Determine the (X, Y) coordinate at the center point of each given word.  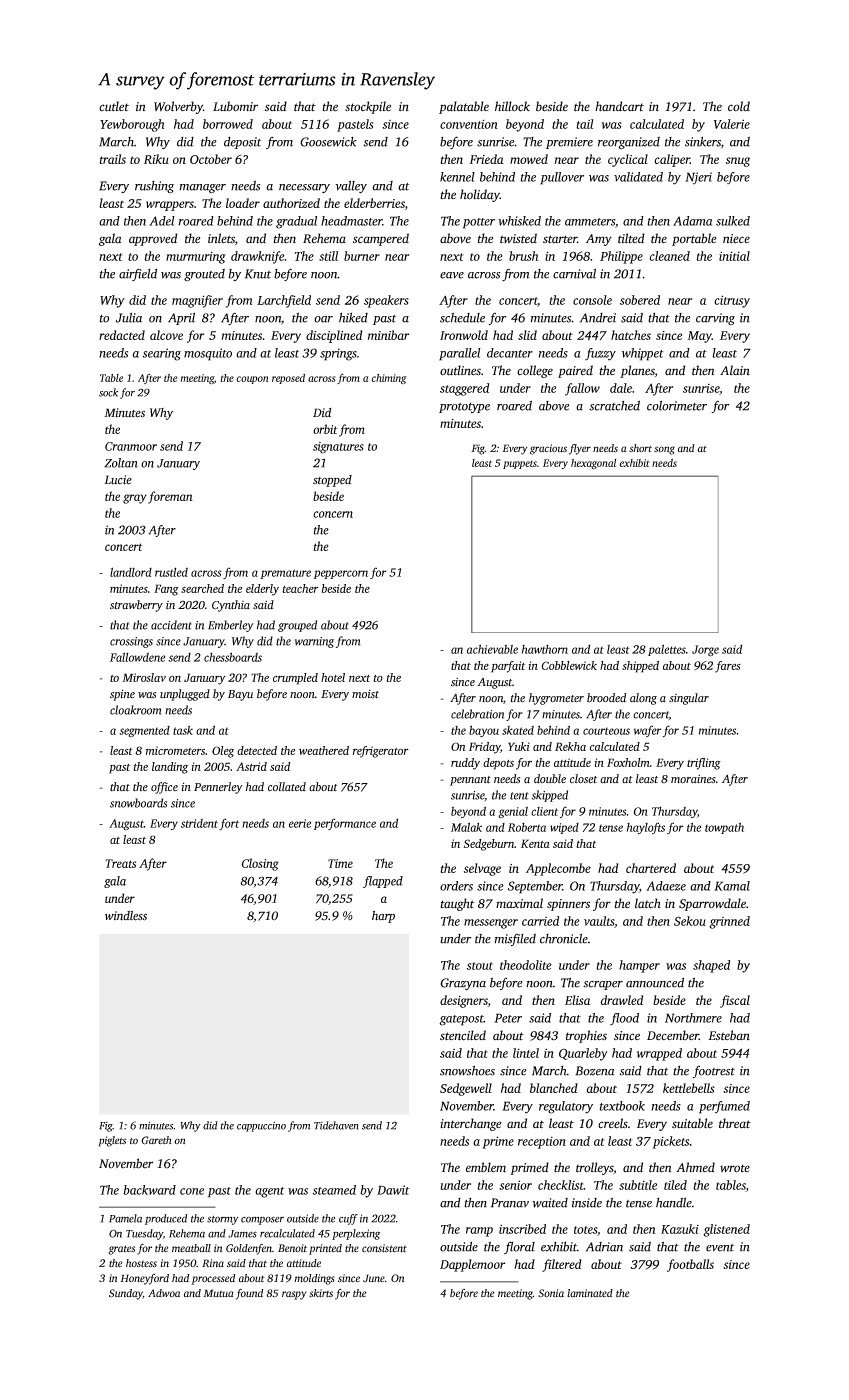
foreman (170, 497)
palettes (667, 650)
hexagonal (593, 464)
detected (257, 750)
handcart (619, 106)
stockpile (368, 107)
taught (457, 904)
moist (365, 694)
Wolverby (178, 107)
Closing (259, 864)
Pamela (125, 1218)
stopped (332, 481)
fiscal (735, 1001)
